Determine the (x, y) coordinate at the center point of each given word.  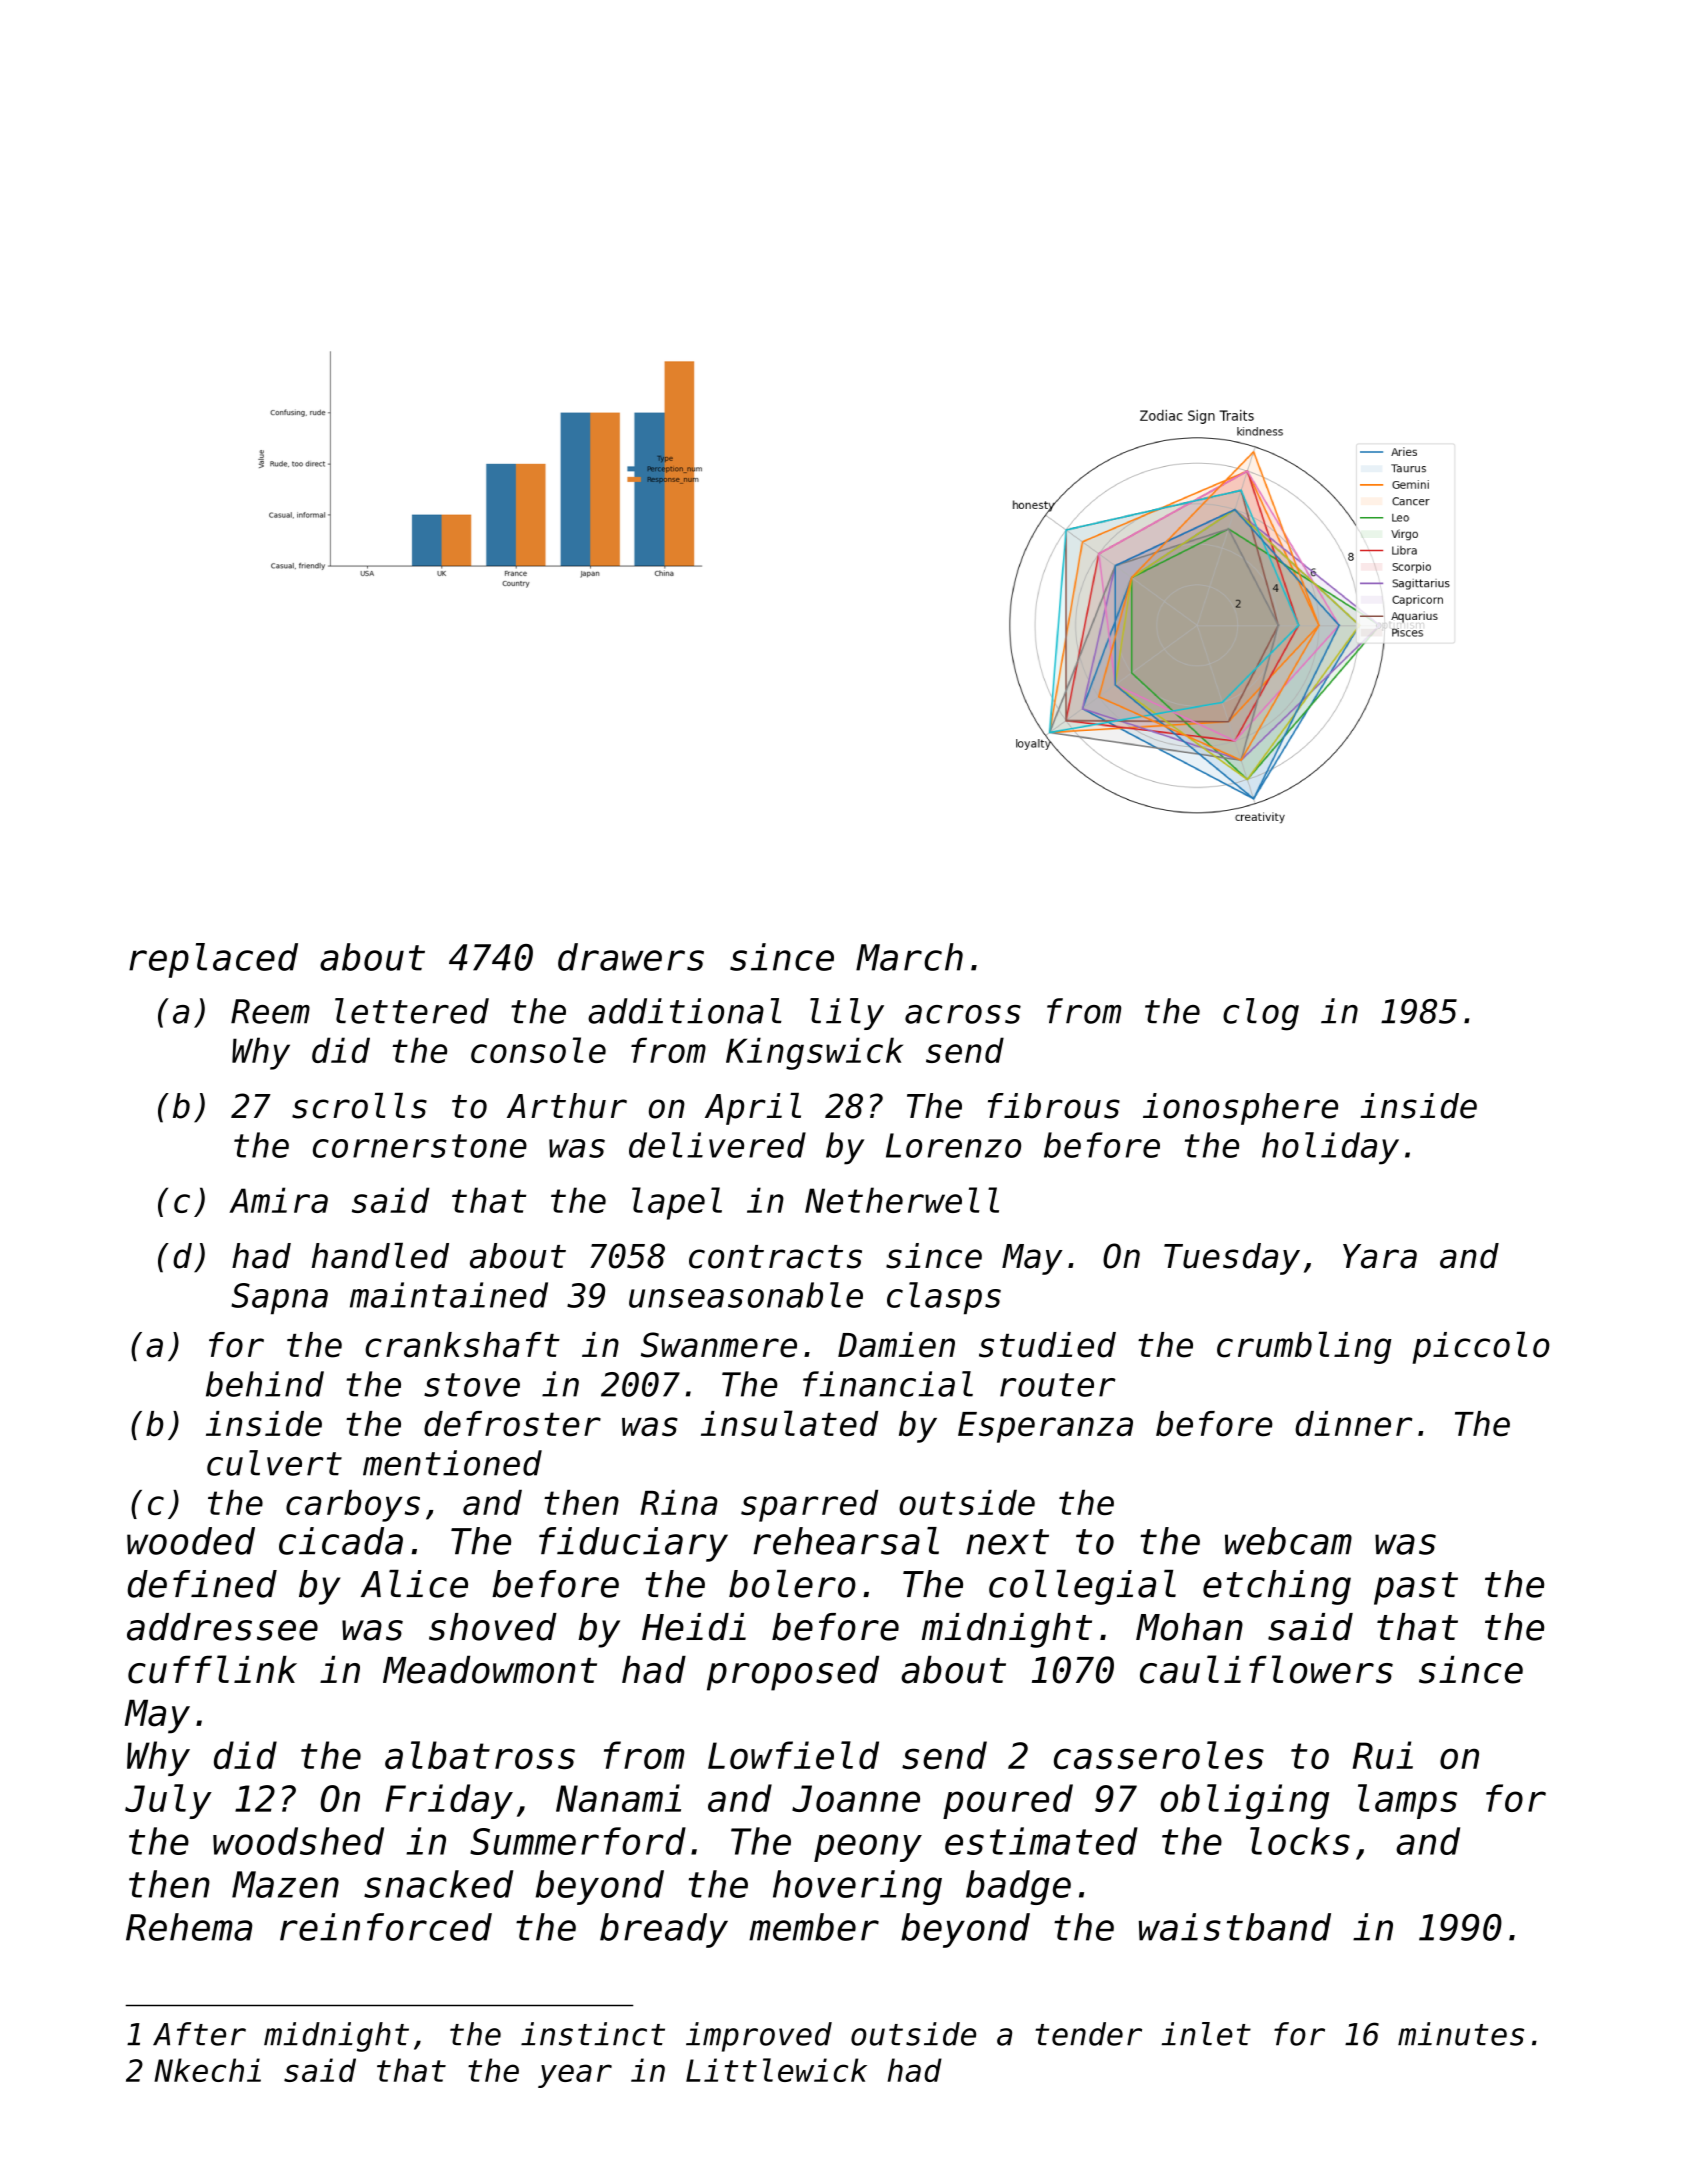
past (1416, 1588)
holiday (1330, 1148)
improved (759, 2037)
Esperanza (1045, 1427)
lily (847, 1014)
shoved (493, 1627)
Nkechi (207, 2070)
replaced (213, 960)
